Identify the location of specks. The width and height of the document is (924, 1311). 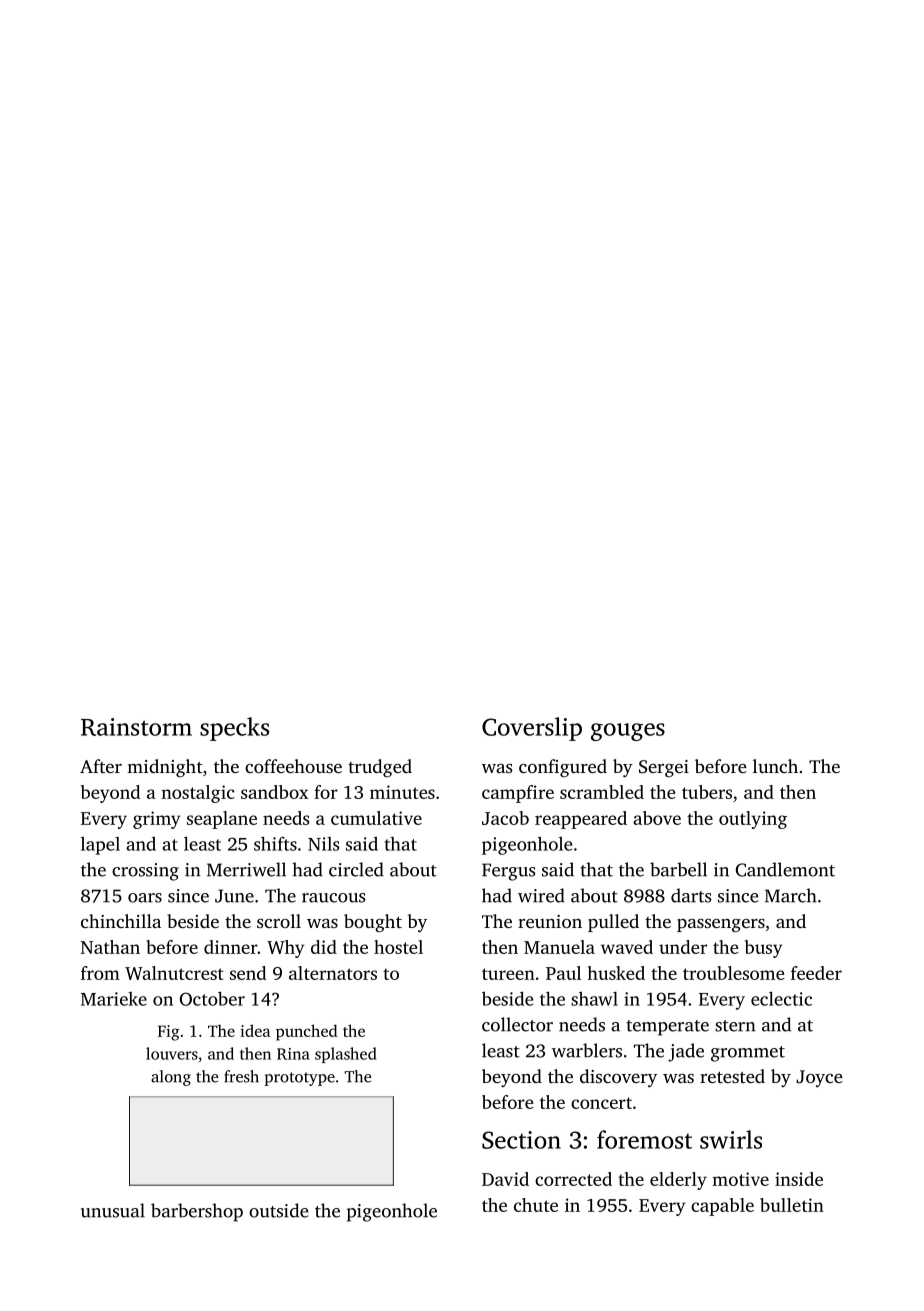
(234, 729).
